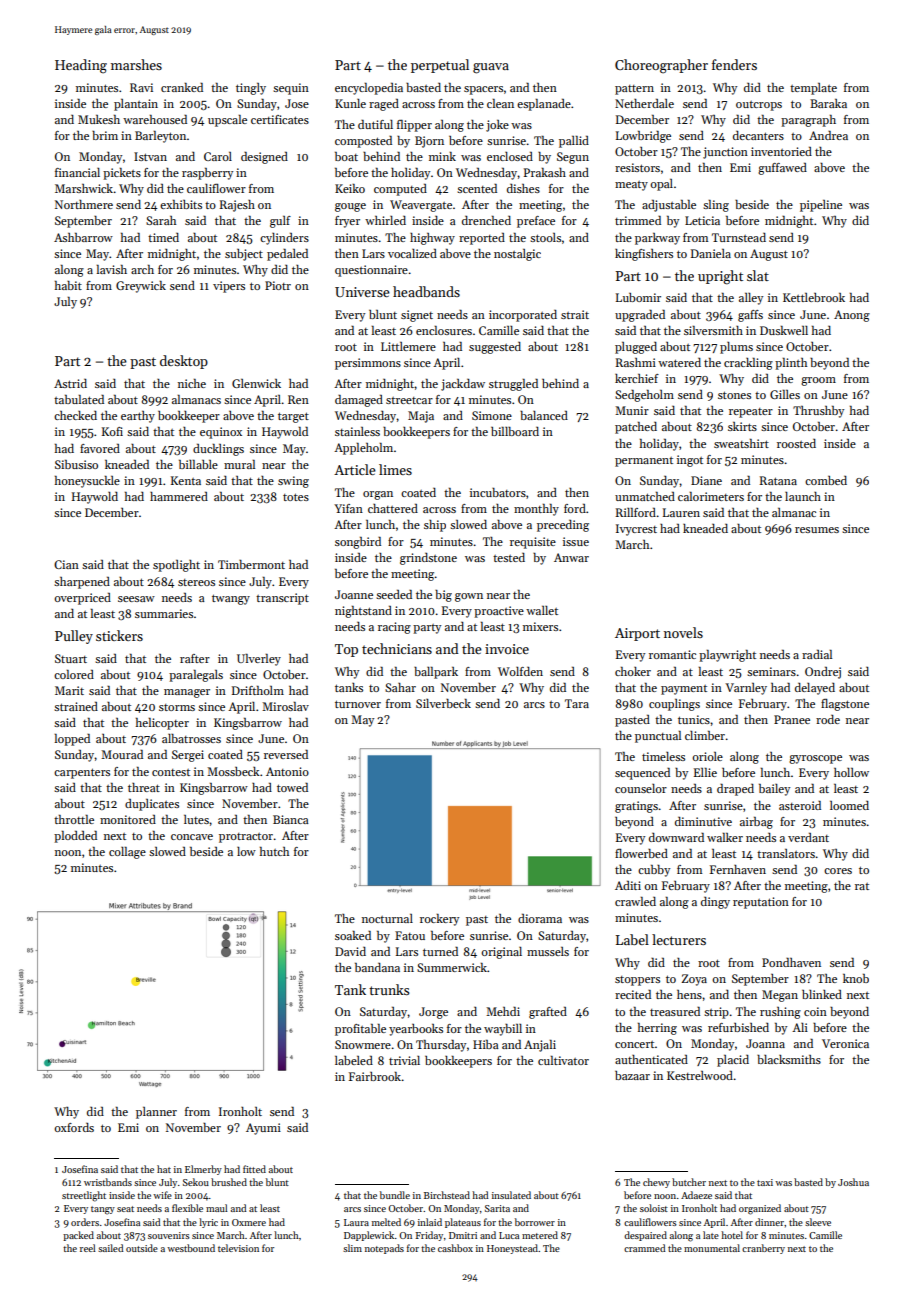 The height and width of the page is (1308, 924). What do you see at coordinates (192, 383) in the page?
I see `niche` at bounding box center [192, 383].
